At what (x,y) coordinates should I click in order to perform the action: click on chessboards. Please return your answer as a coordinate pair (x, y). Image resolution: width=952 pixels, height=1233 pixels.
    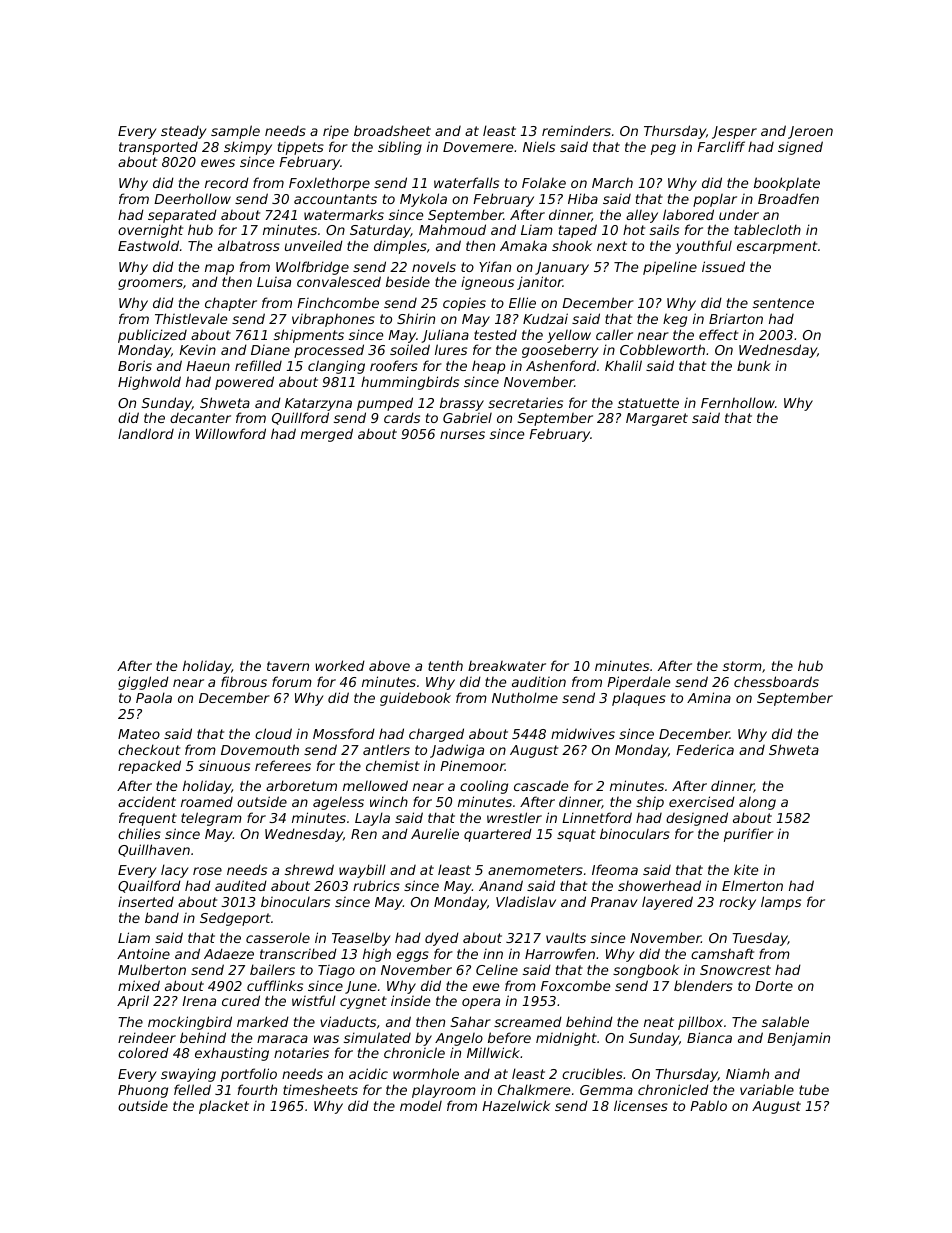
    Looking at the image, I should click on (776, 681).
